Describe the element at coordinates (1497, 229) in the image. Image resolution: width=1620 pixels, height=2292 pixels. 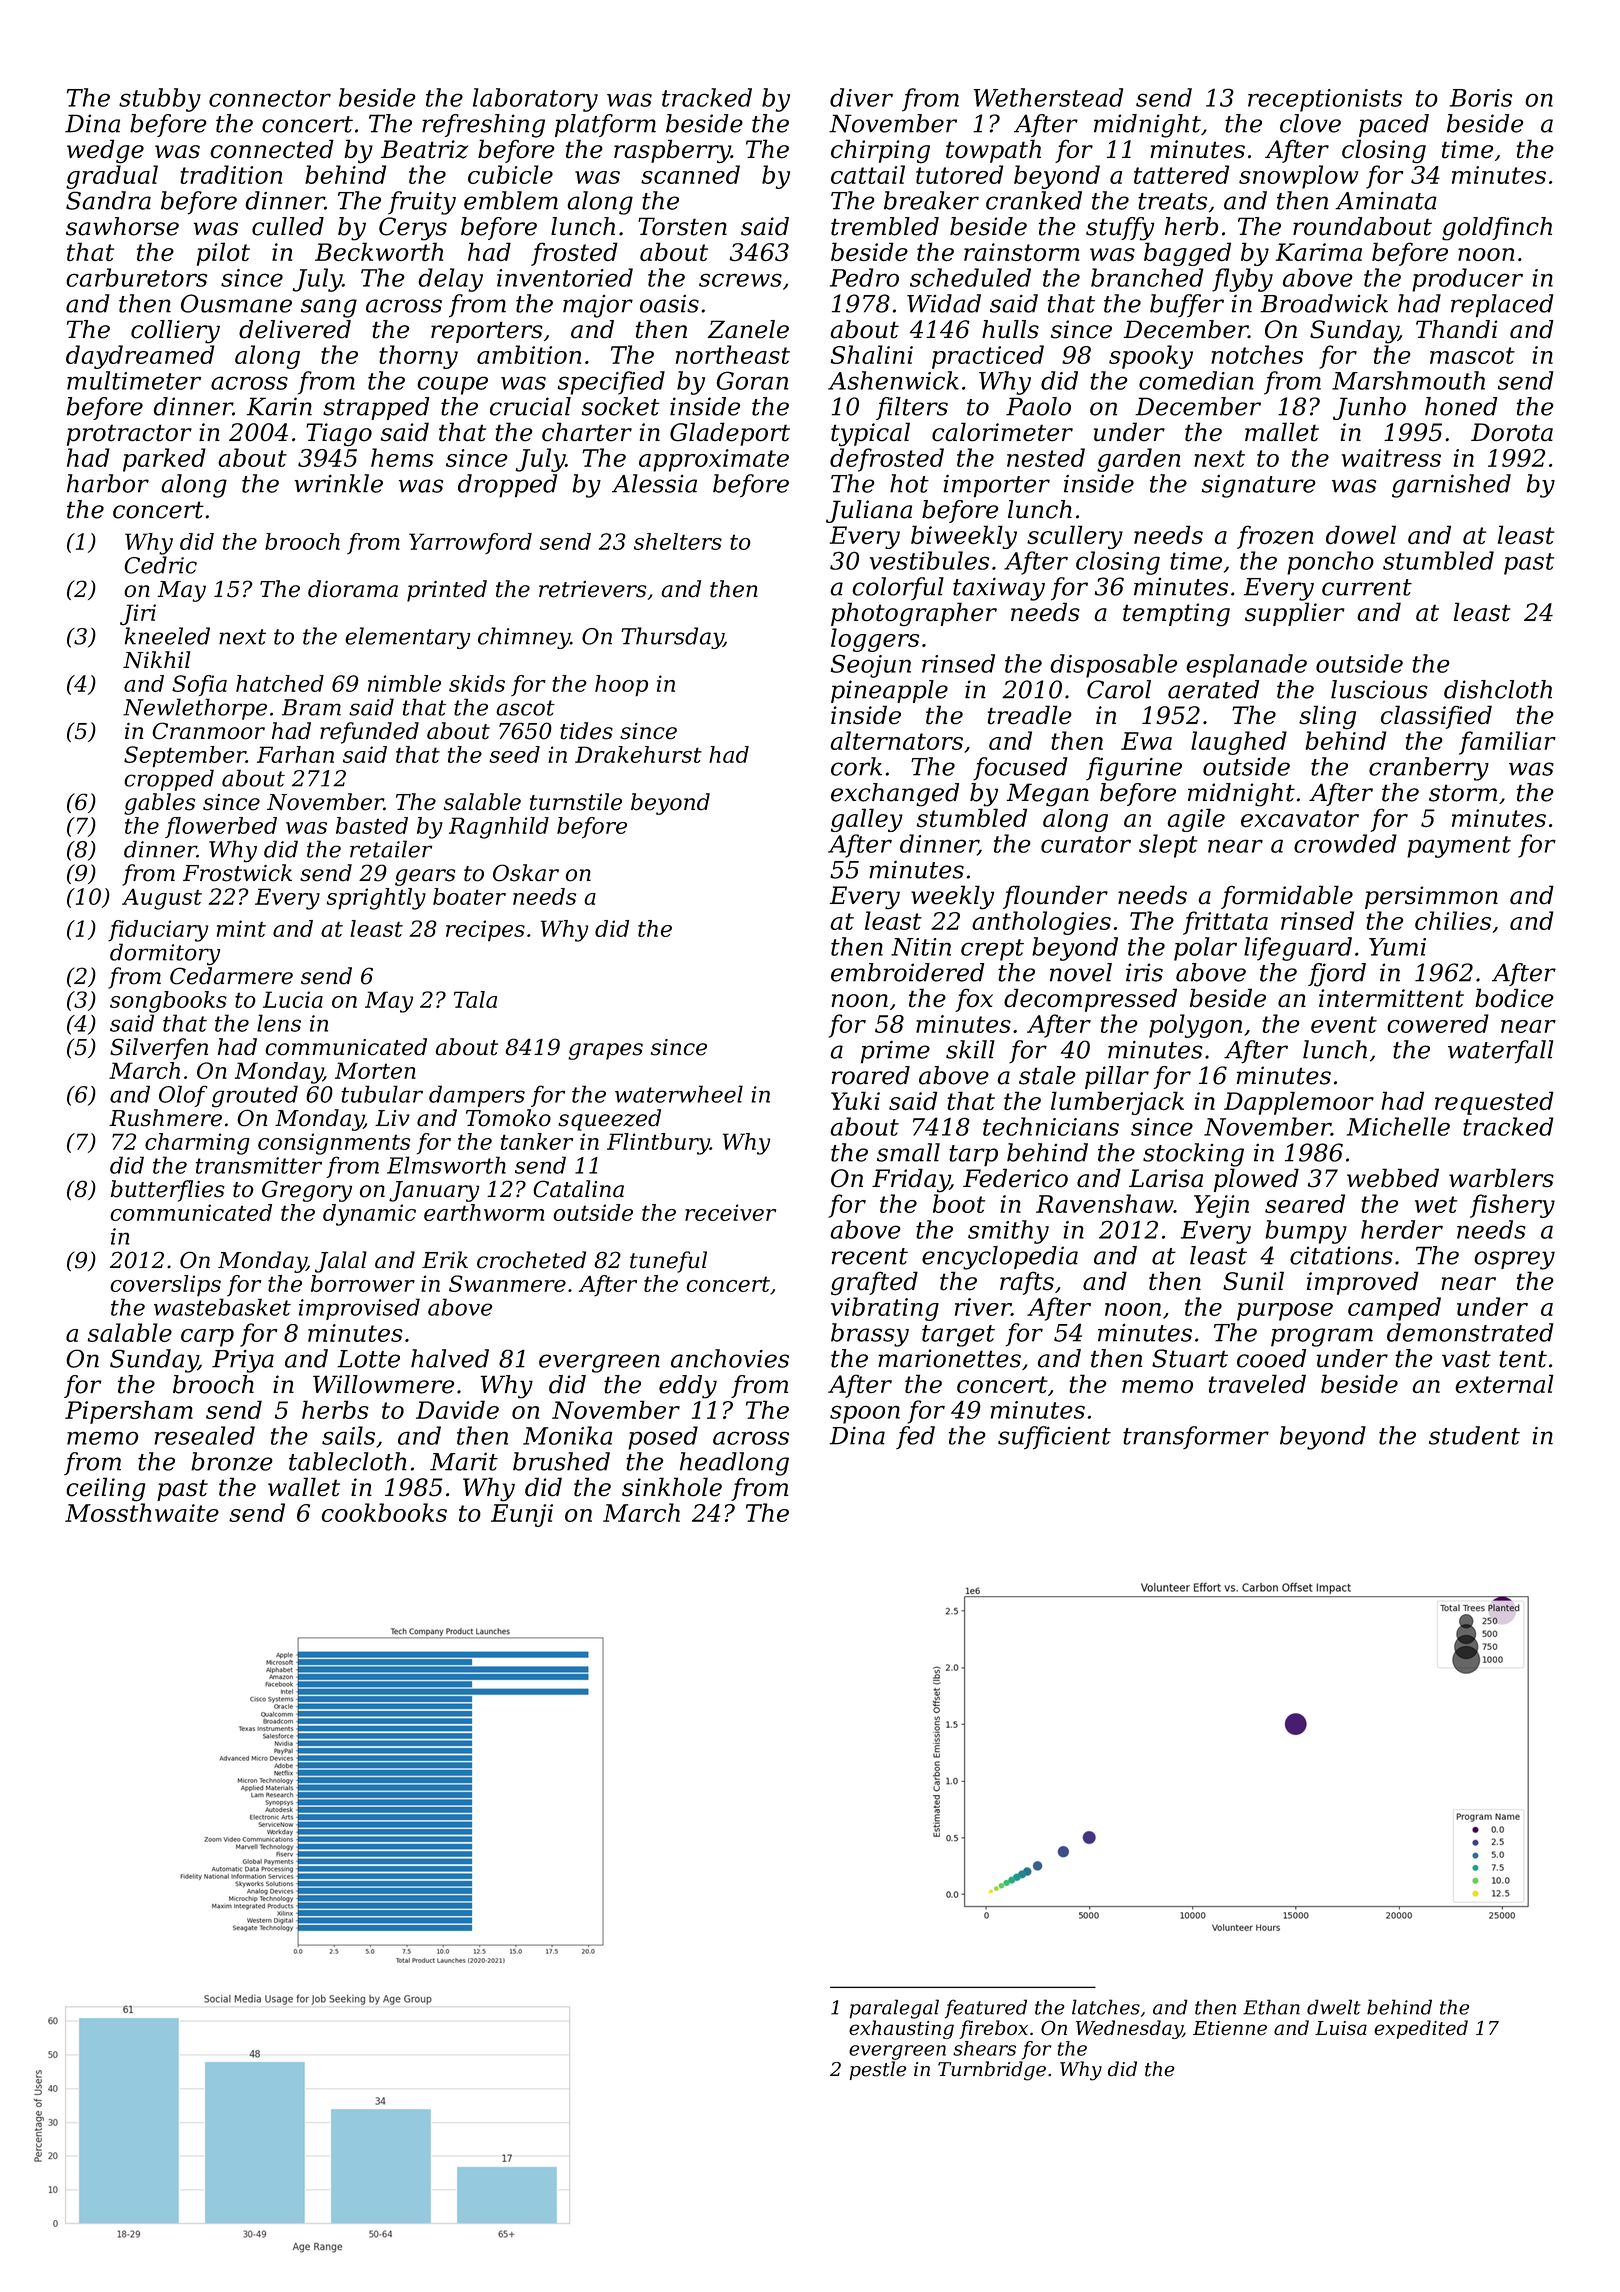
I see `goldfinch` at that location.
